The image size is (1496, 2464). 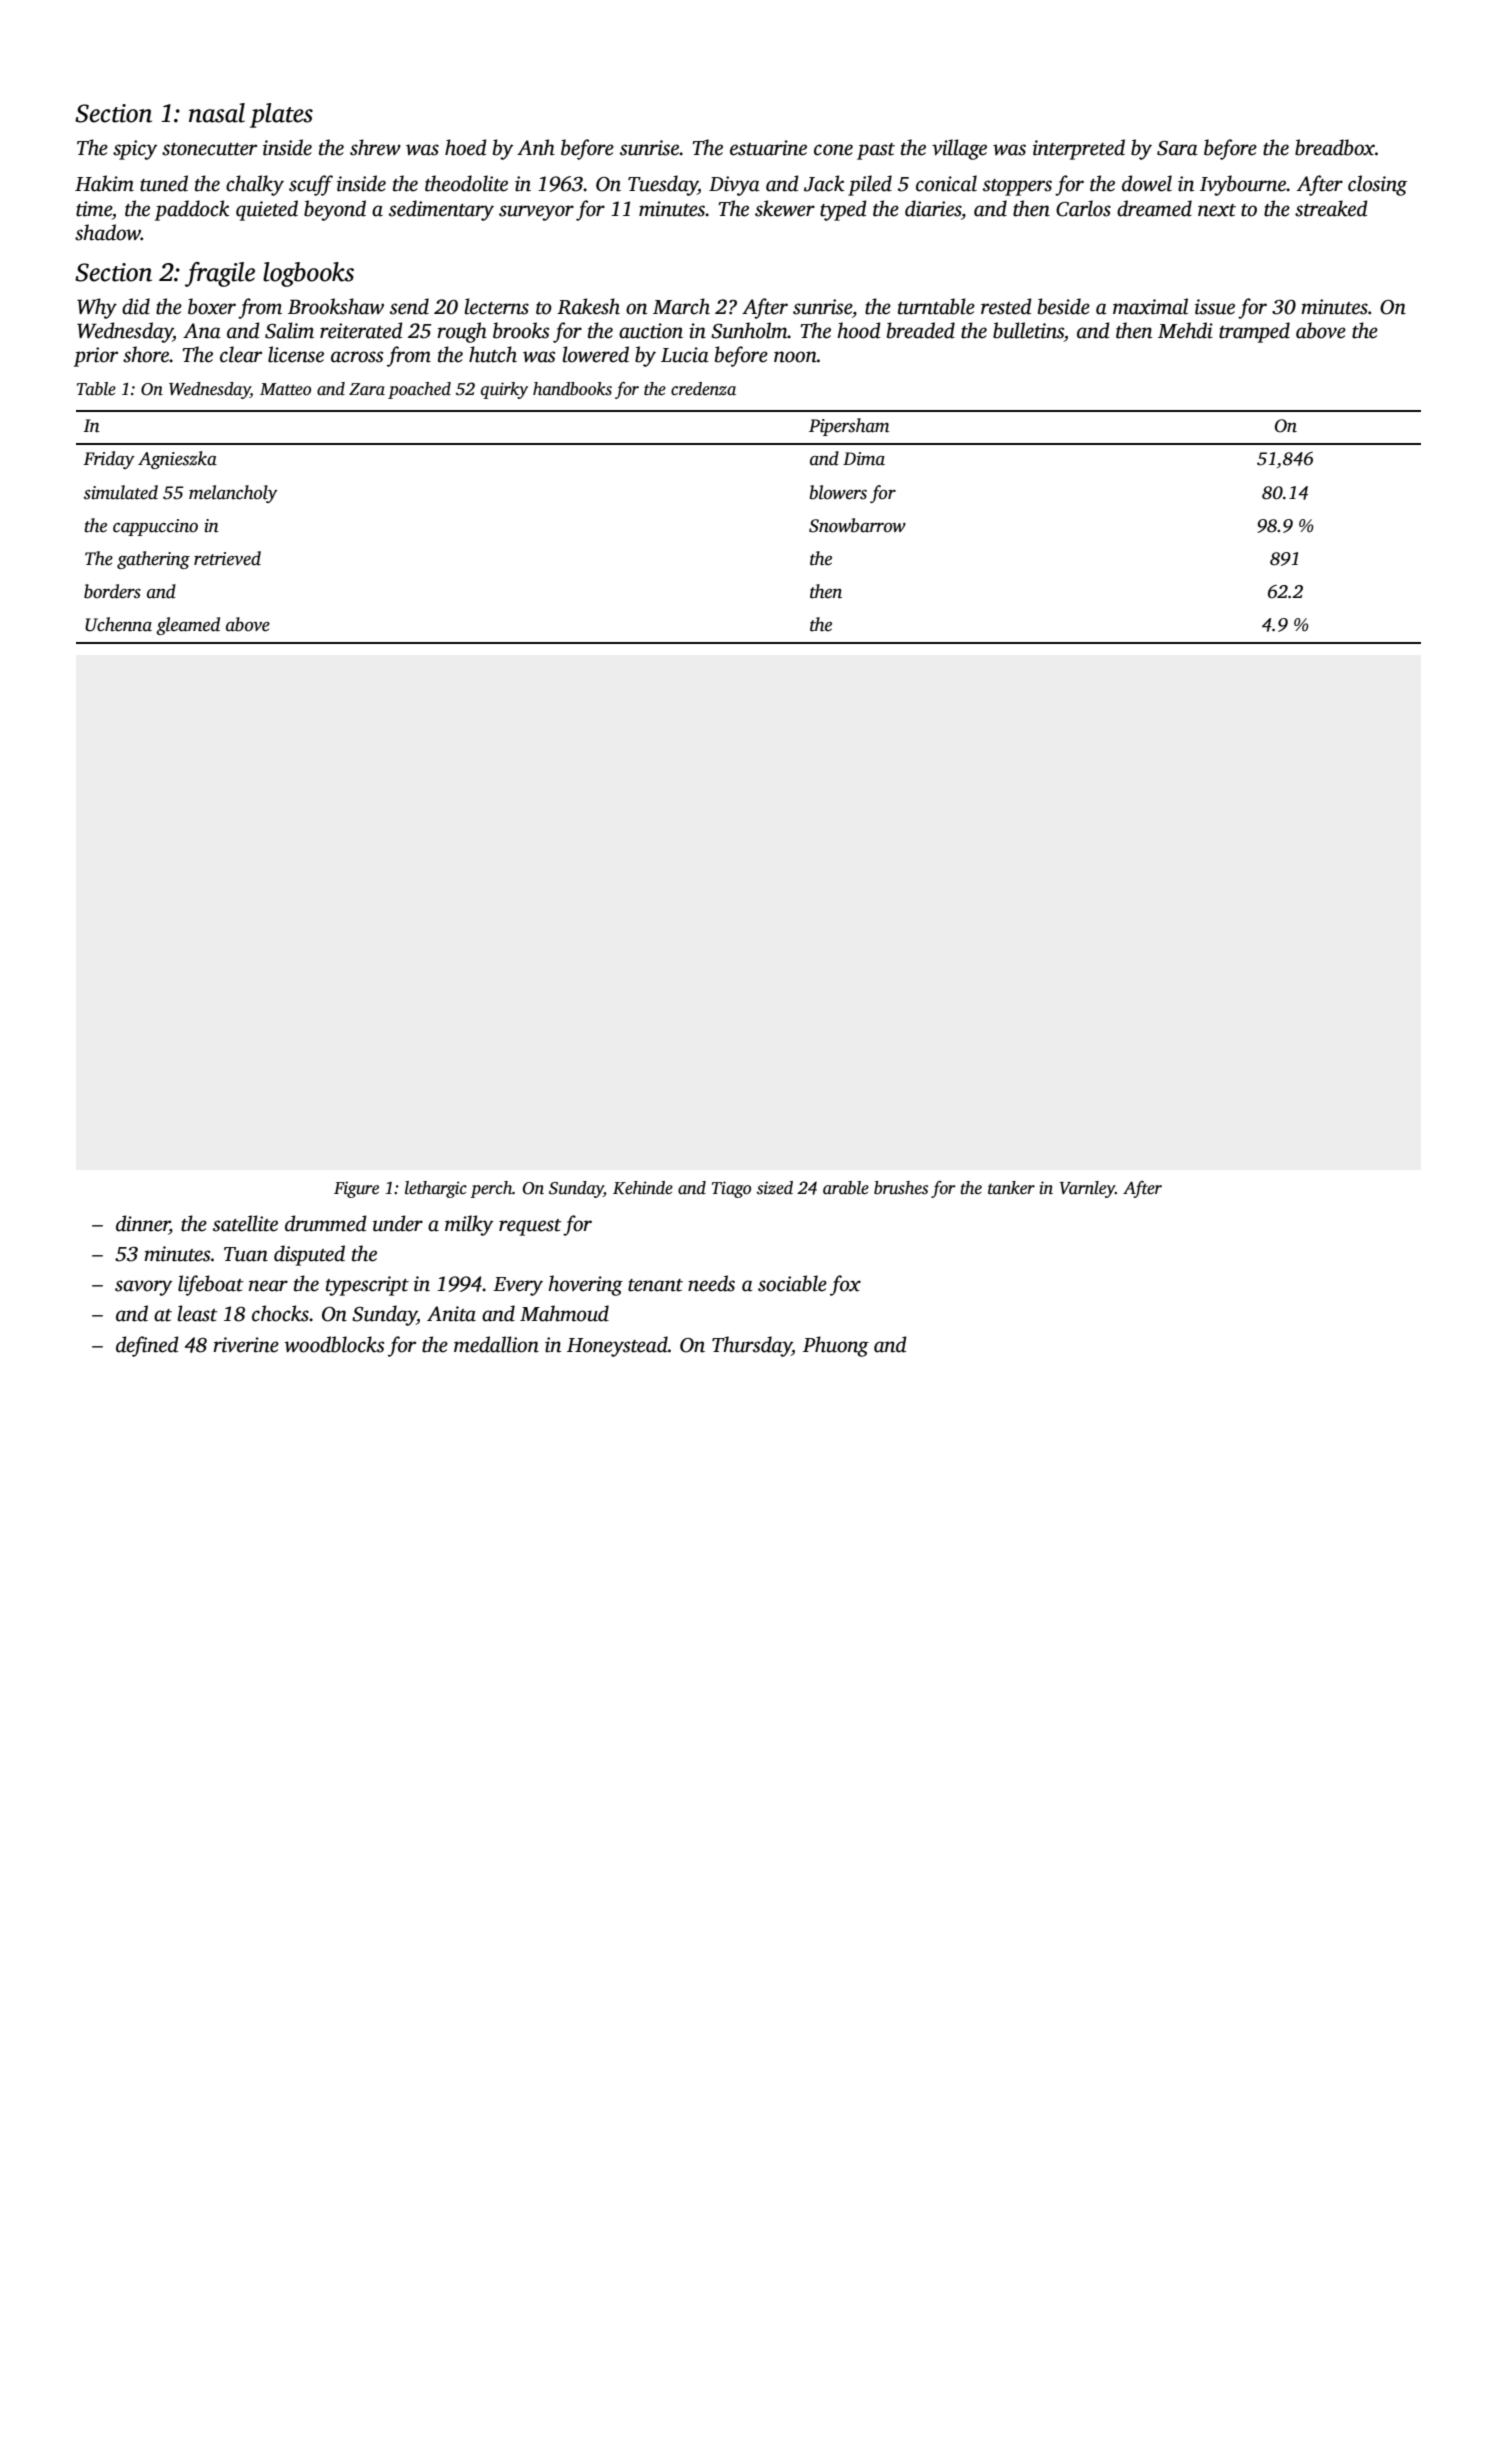 What do you see at coordinates (857, 525) in the screenshot?
I see `Snowbarrow` at bounding box center [857, 525].
